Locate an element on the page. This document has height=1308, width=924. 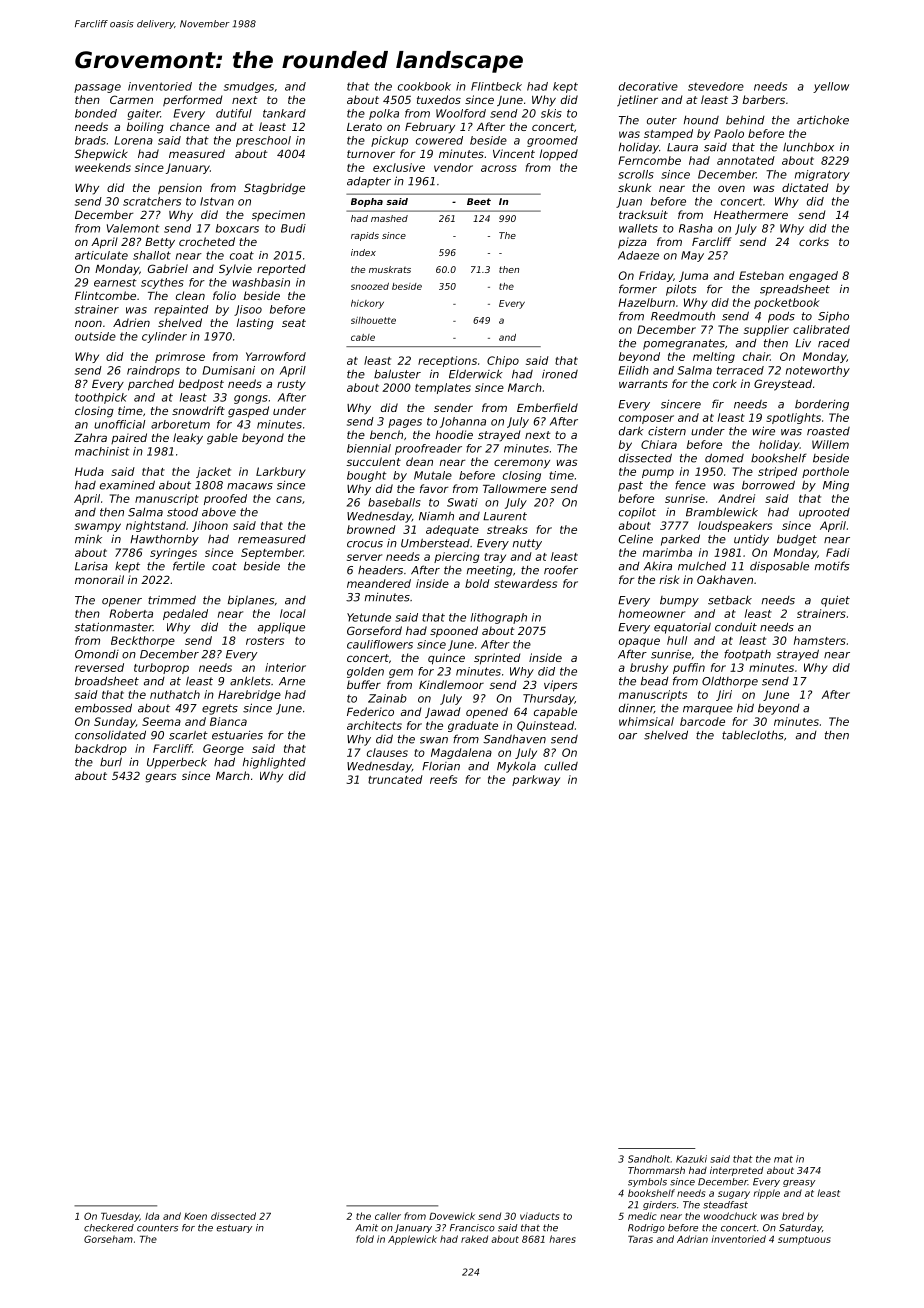
boxcars is located at coordinates (237, 228).
